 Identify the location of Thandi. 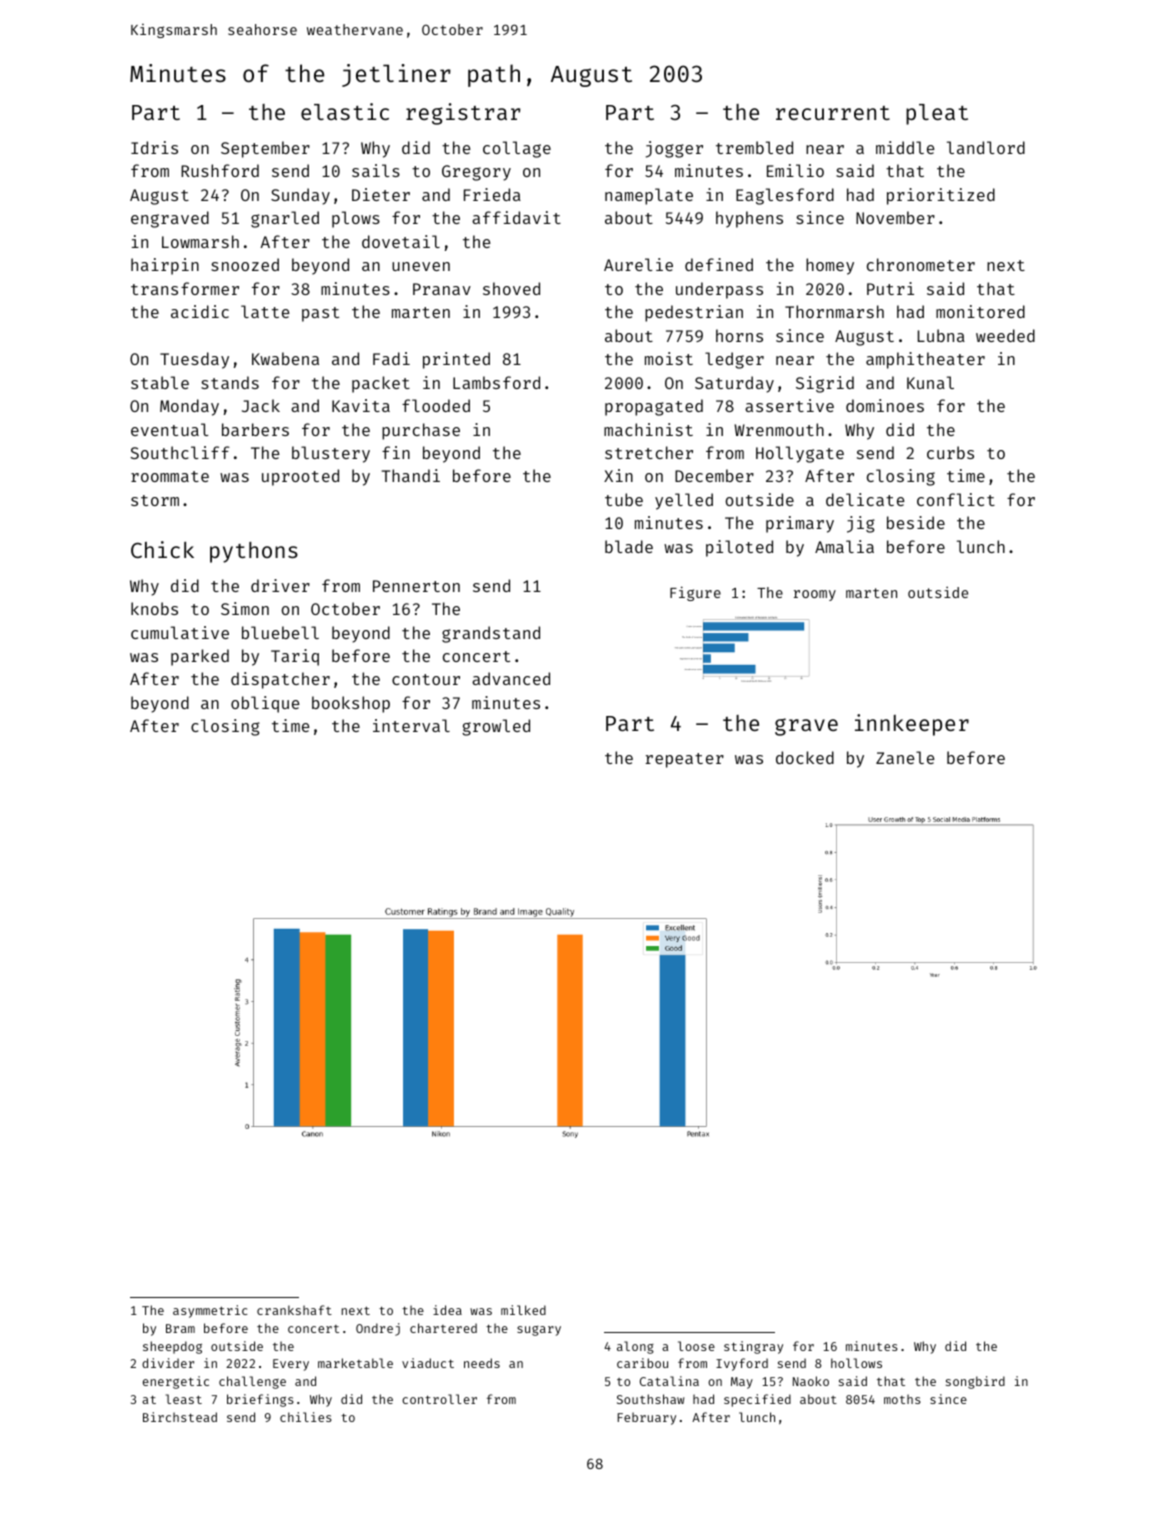
(411, 475).
